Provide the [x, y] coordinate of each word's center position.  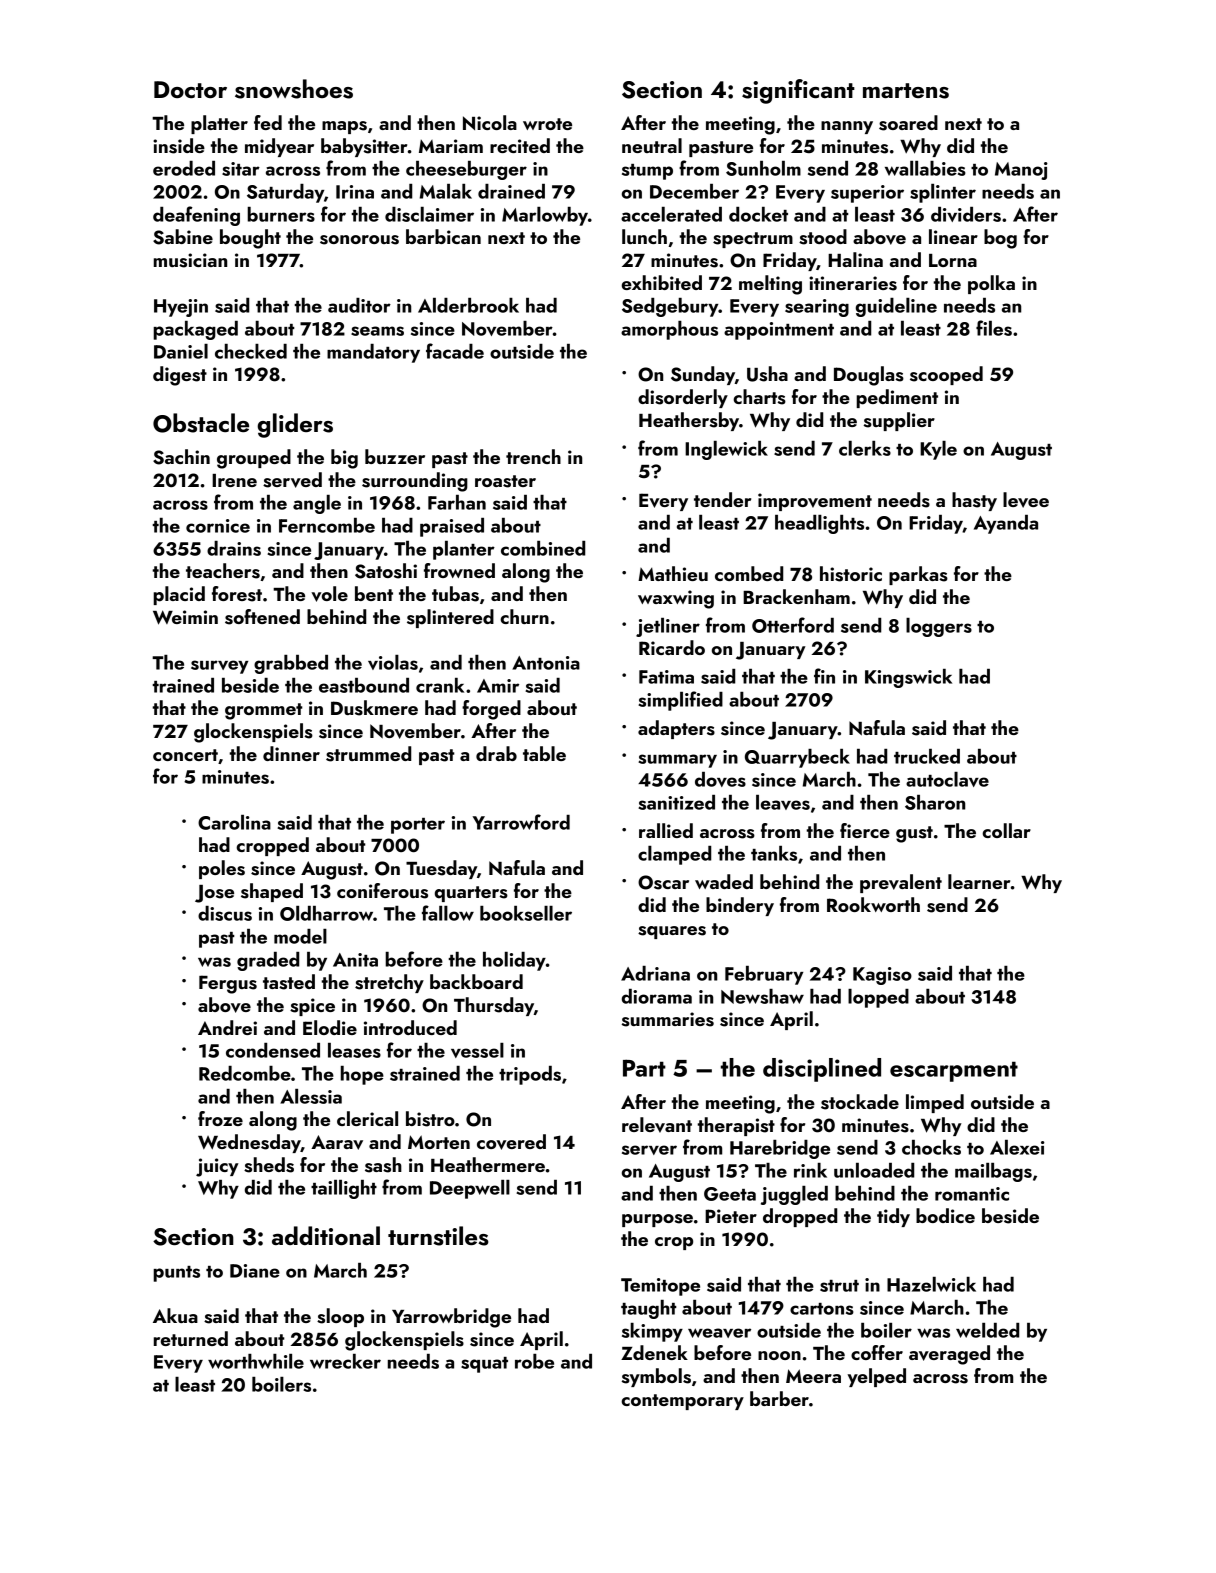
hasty [974, 501]
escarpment [954, 1071]
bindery [740, 906]
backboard [476, 981]
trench [533, 456]
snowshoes [294, 89]
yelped [876, 1377]
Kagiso [882, 976]
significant [798, 91]
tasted [289, 982]
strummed [368, 754]
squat [484, 1365]
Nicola [490, 122]
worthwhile [256, 1361]
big [344, 459]
